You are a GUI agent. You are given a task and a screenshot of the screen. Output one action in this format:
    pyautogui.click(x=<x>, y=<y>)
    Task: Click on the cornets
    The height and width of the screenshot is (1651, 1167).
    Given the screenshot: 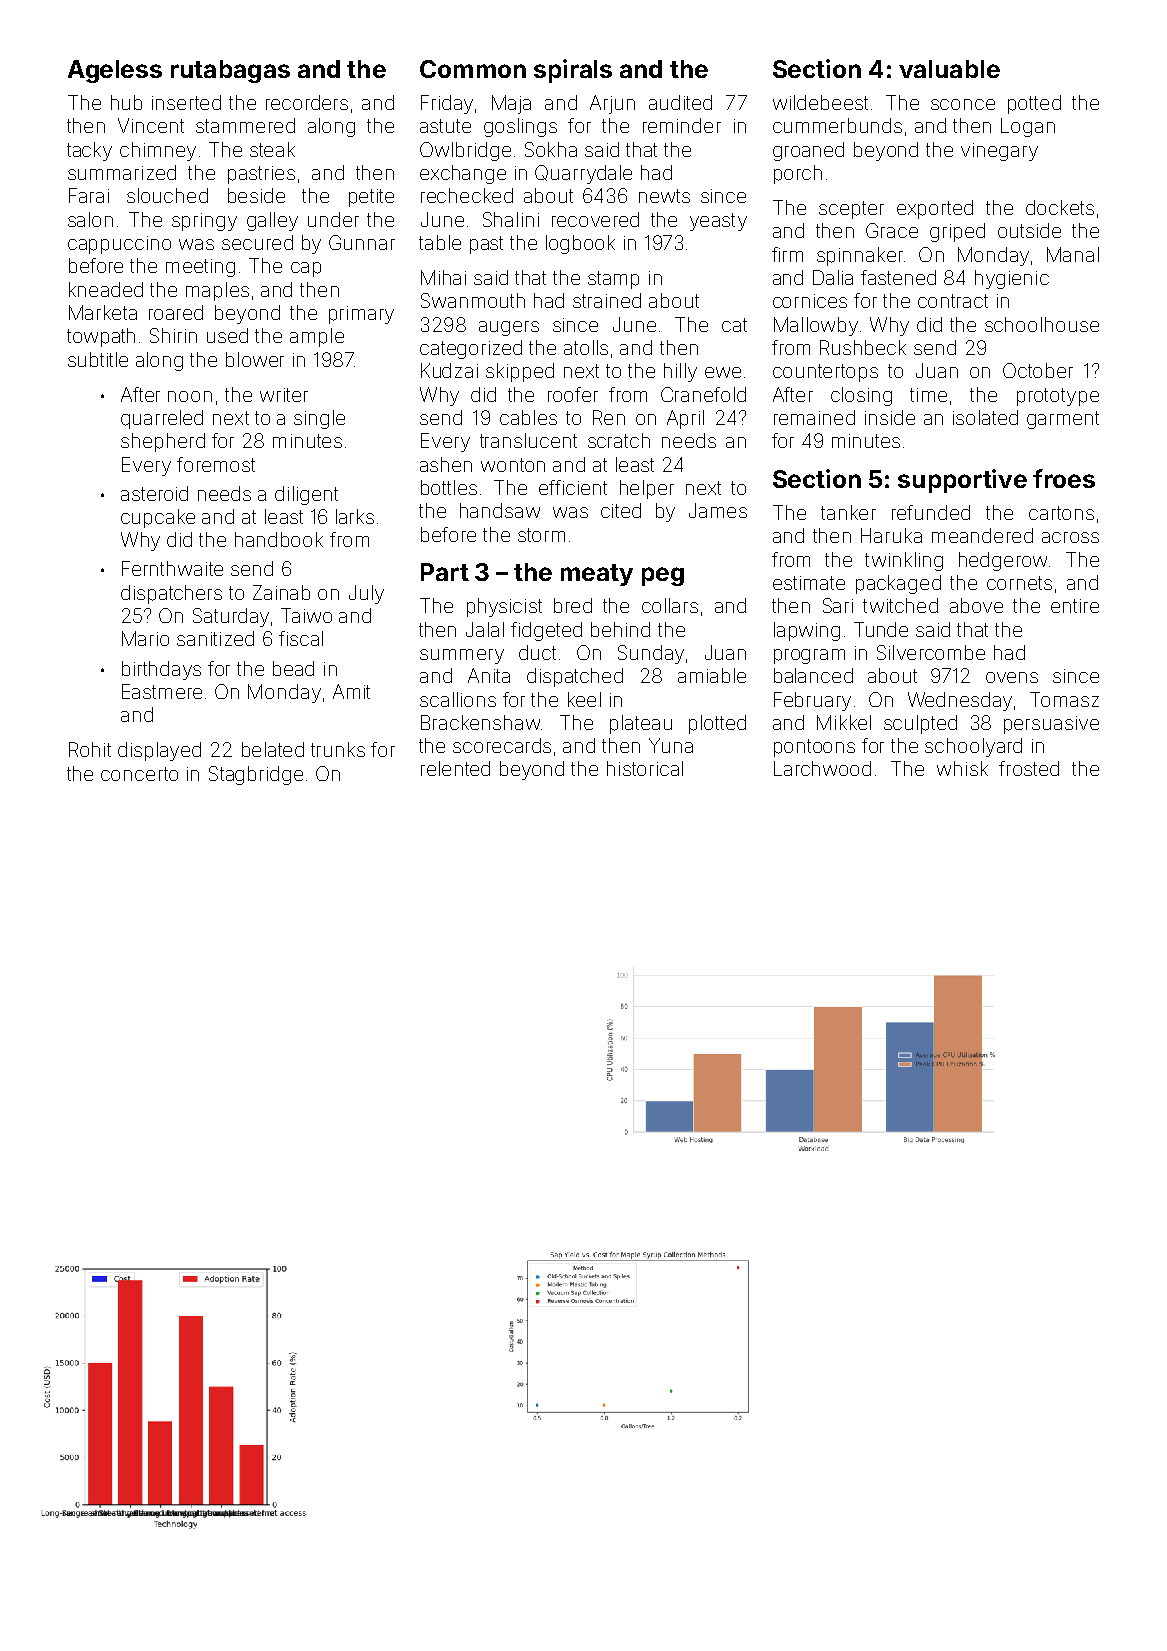 What is the action you would take?
    pyautogui.click(x=1019, y=583)
